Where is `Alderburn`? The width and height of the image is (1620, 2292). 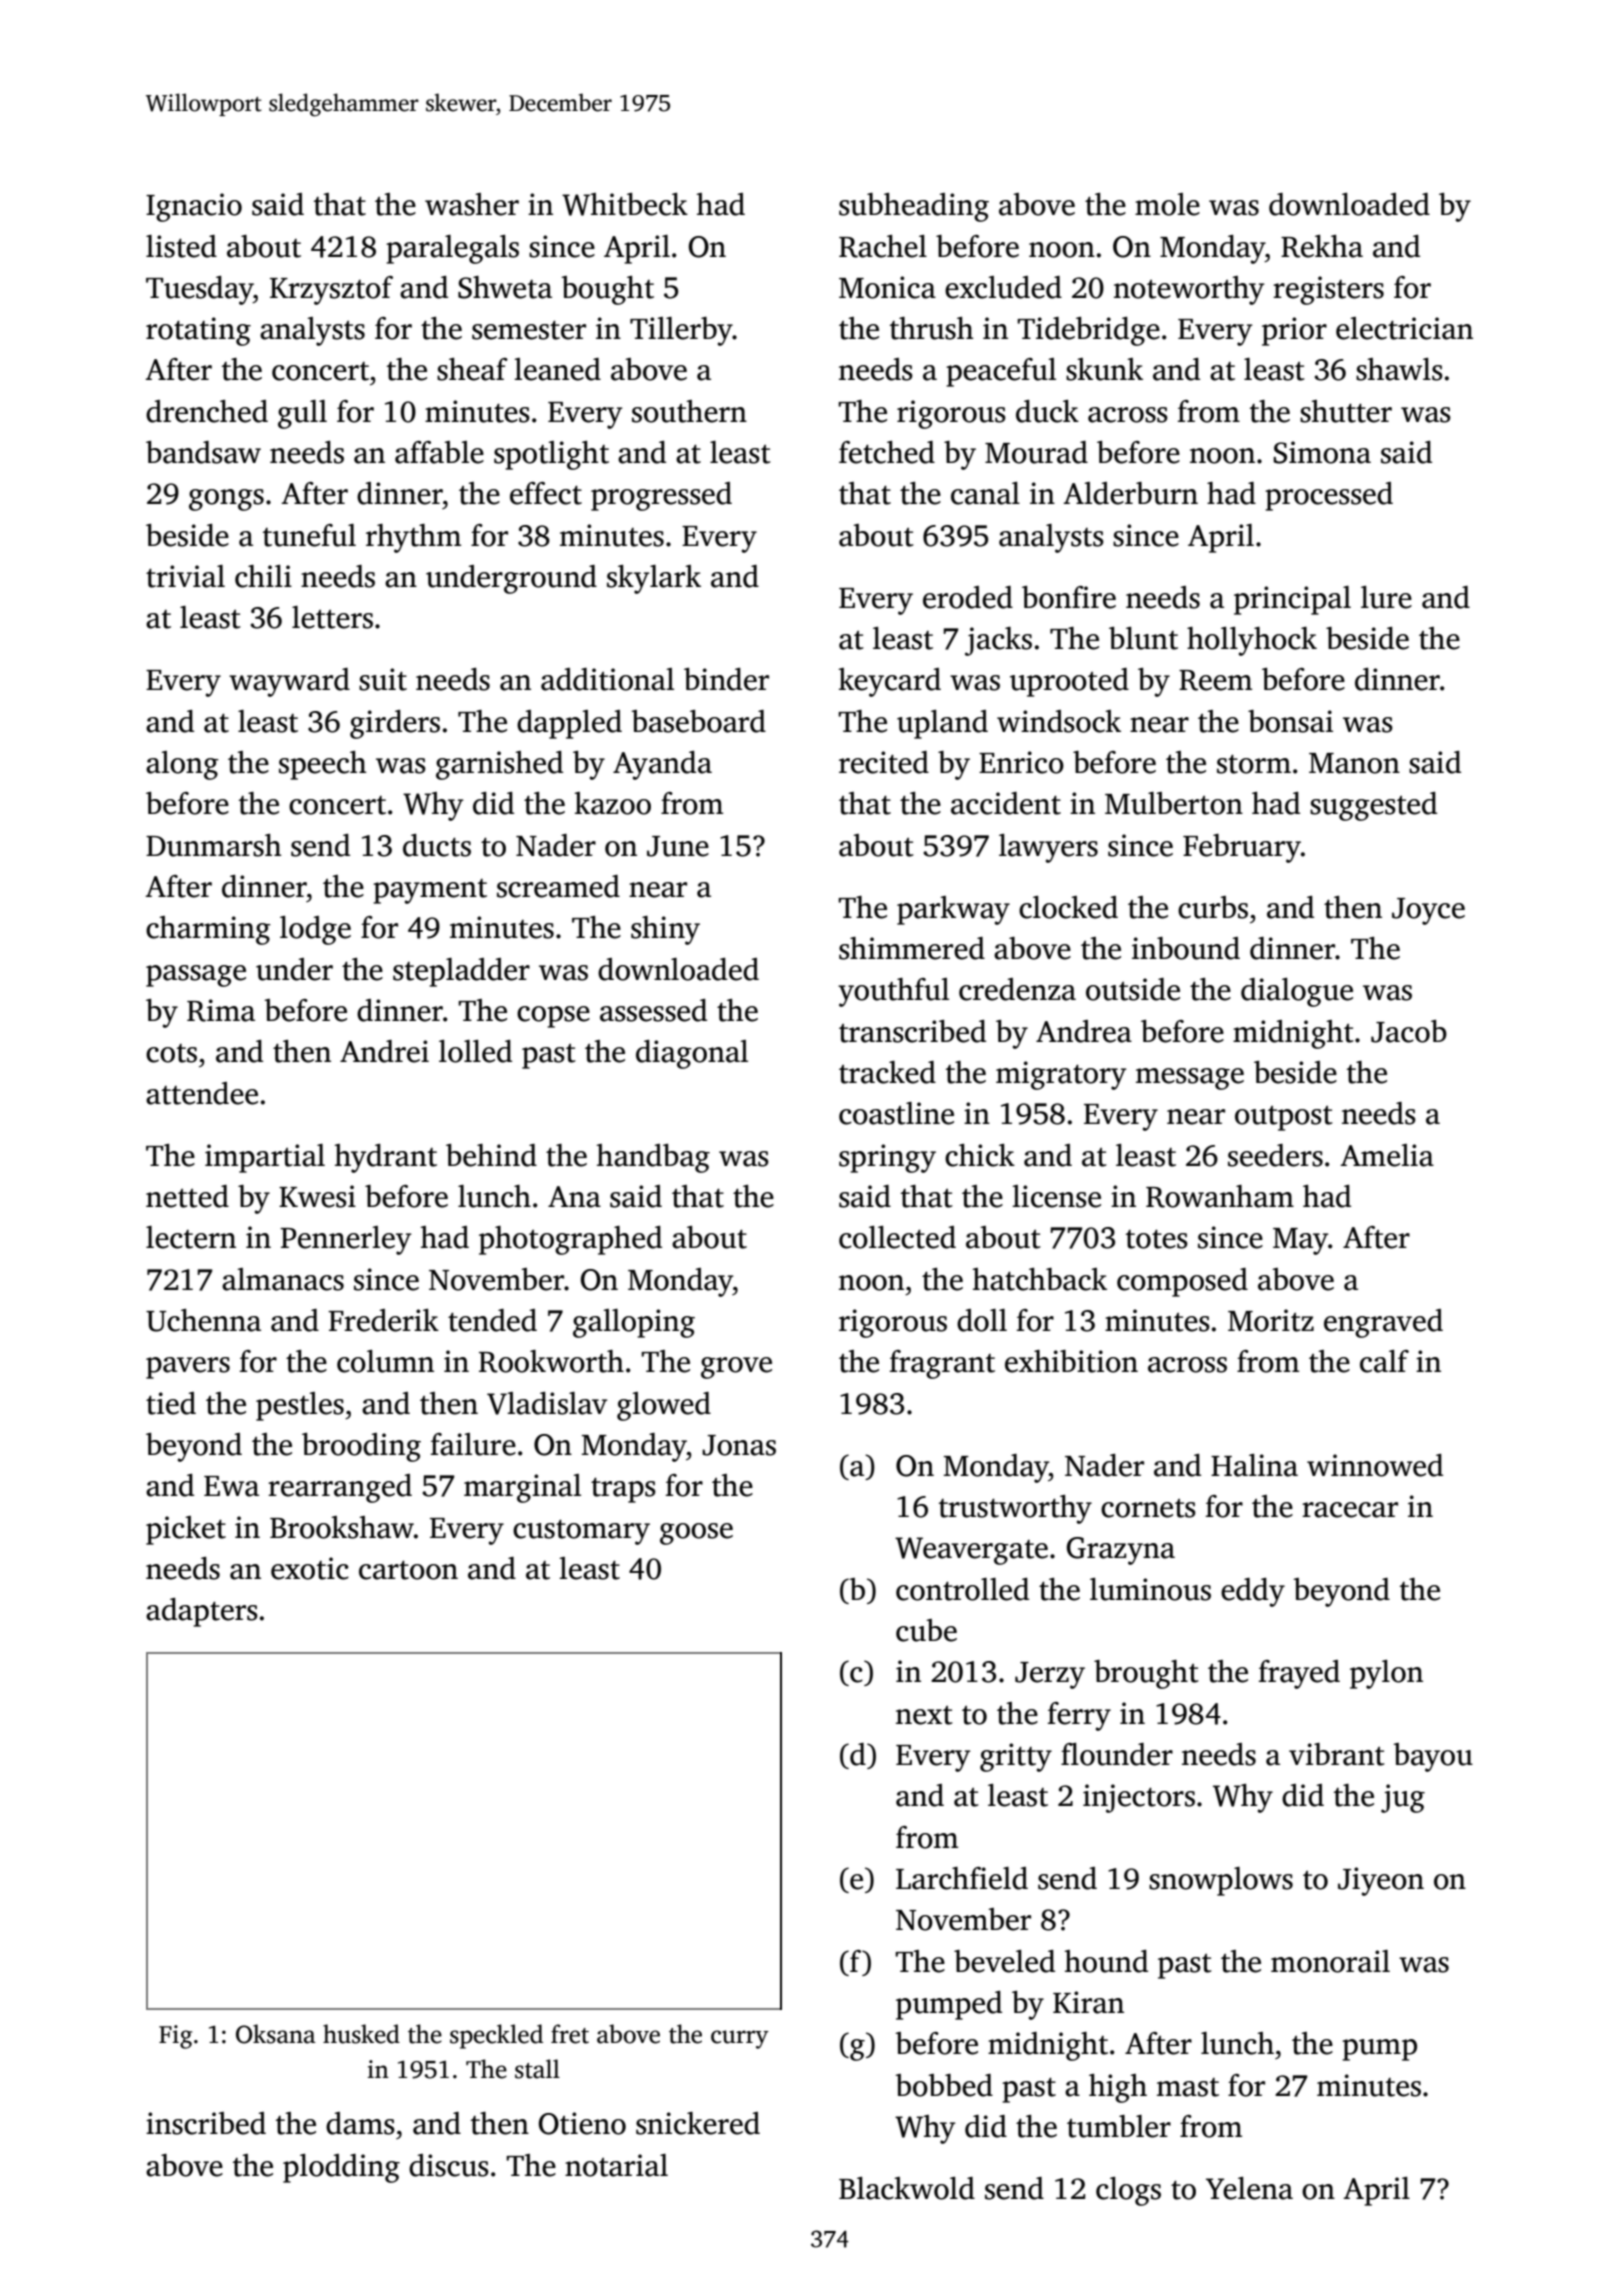 Alderburn is located at coordinates (1130, 493).
